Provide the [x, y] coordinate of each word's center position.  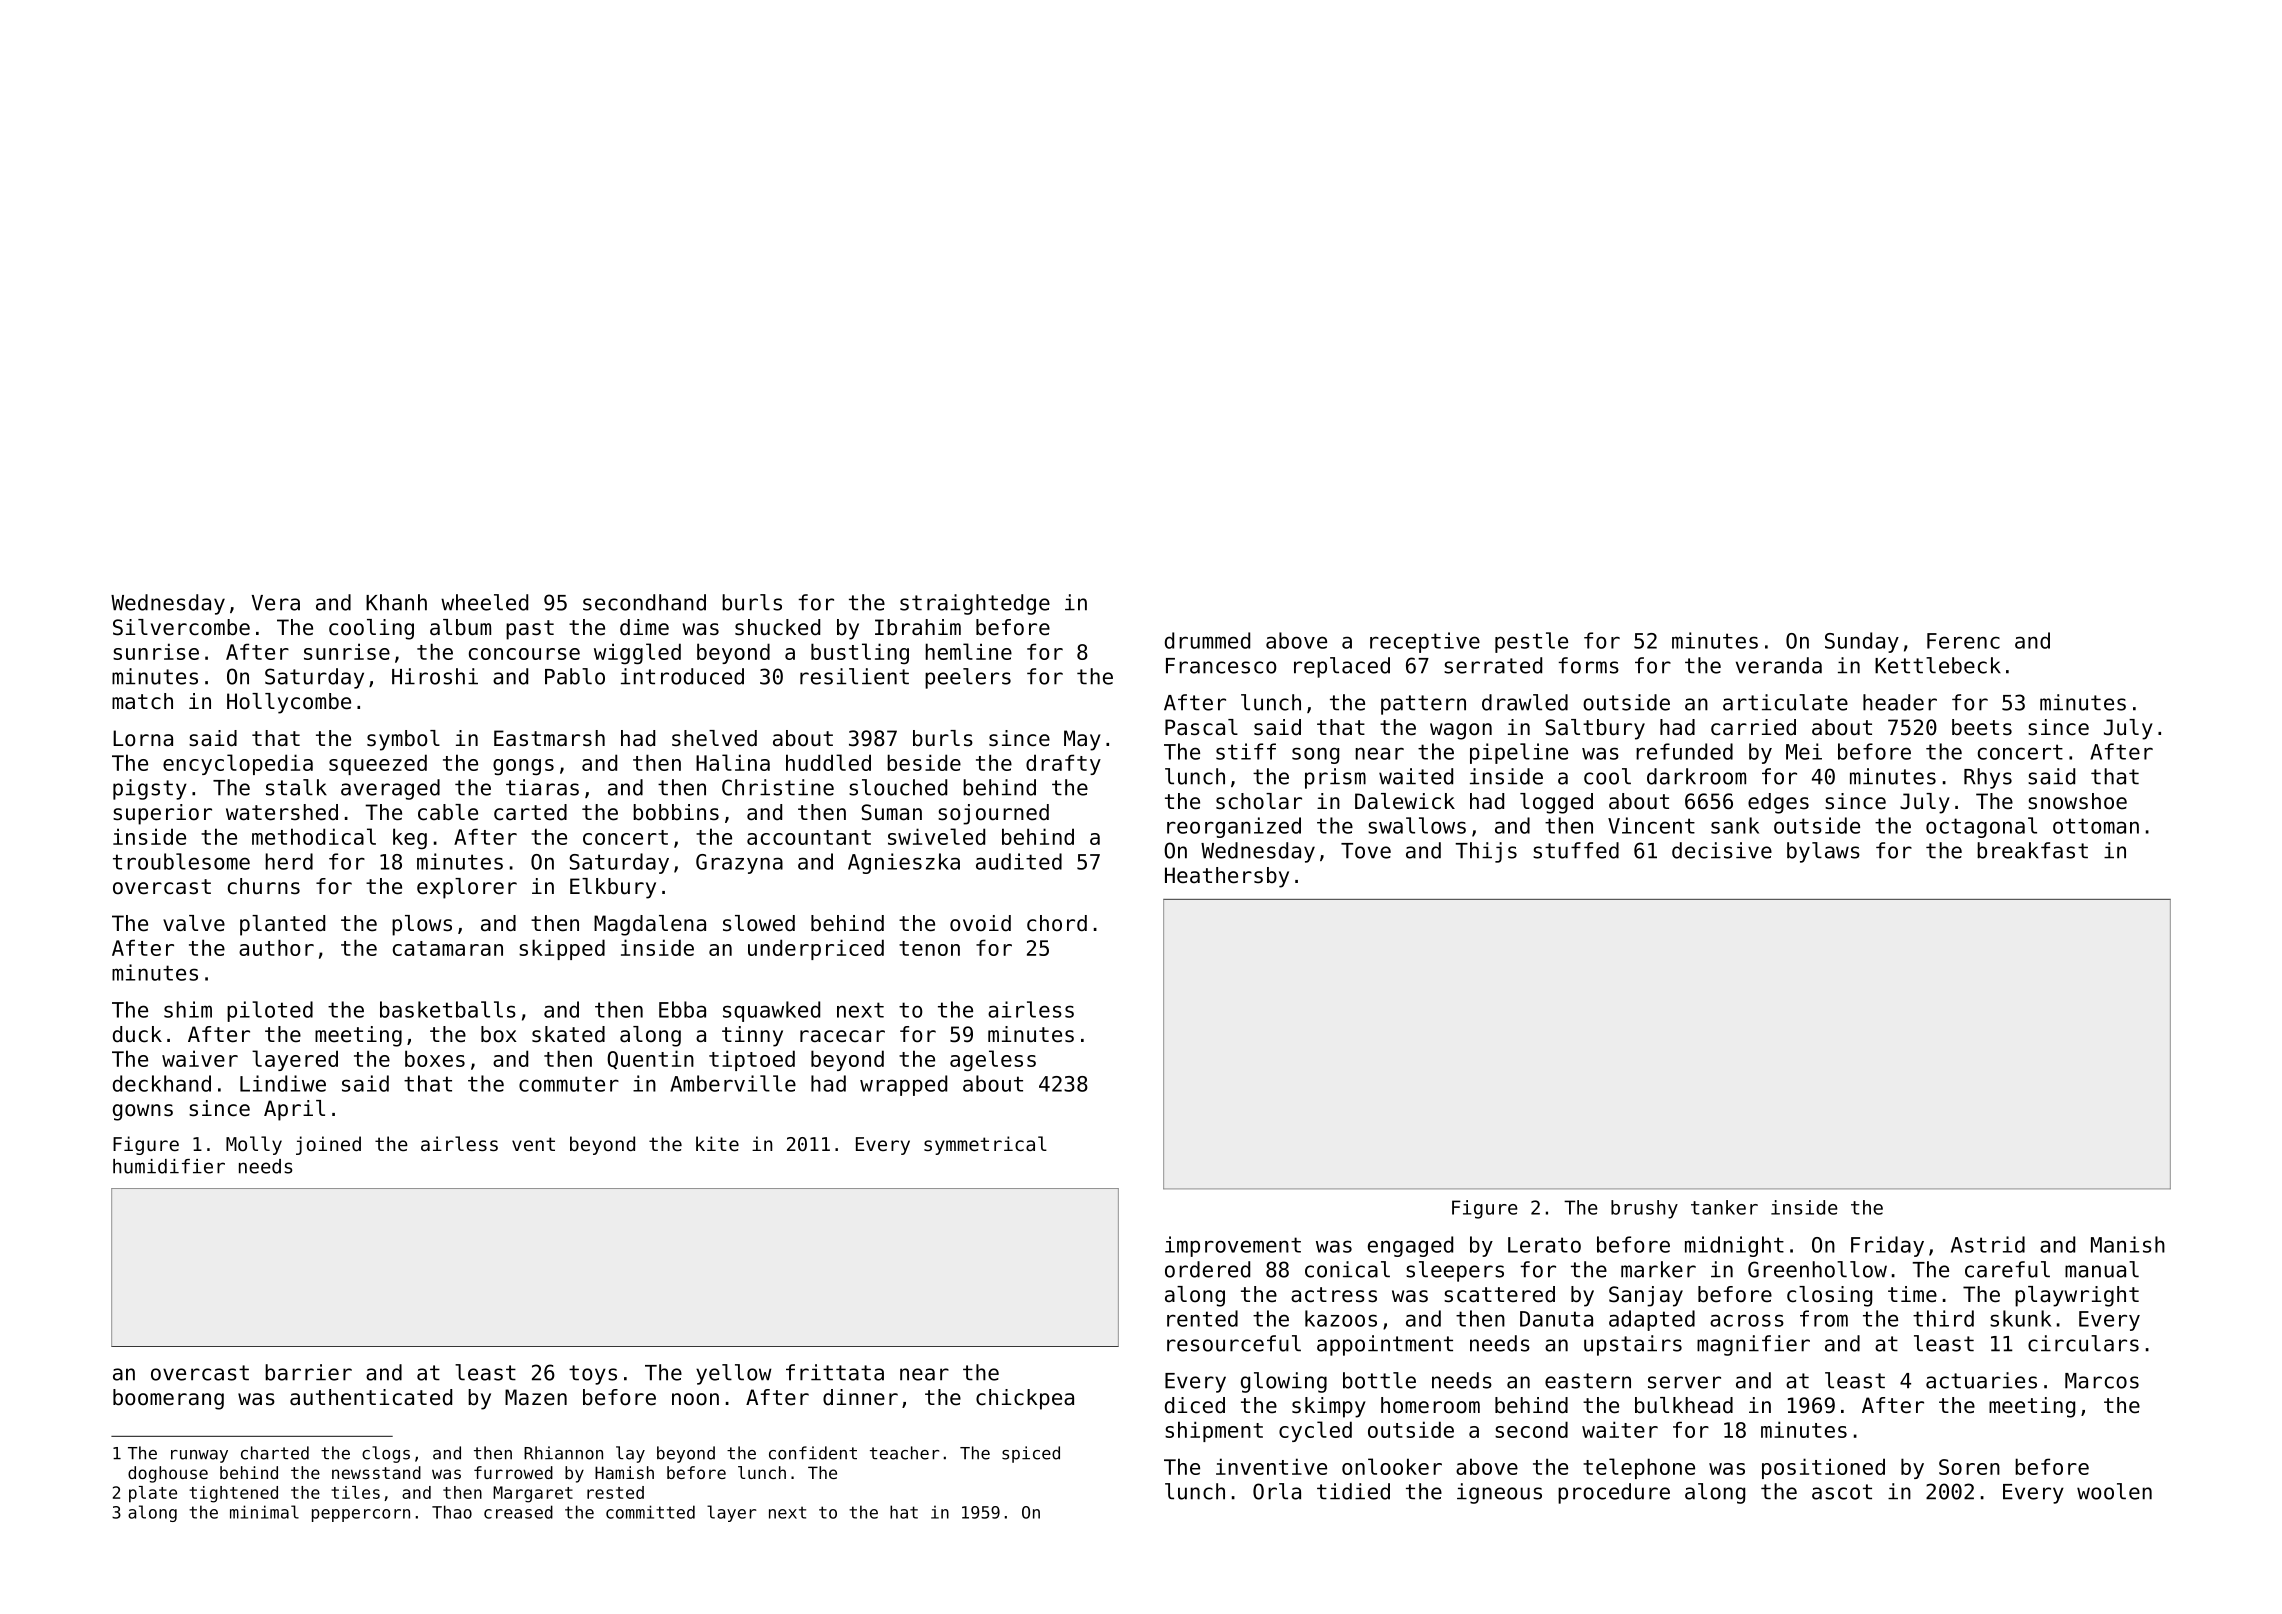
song [1315, 755]
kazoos [1341, 1318]
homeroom [1430, 1405]
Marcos [2102, 1381]
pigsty [150, 789]
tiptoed [752, 1060]
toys [593, 1375]
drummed [1207, 640]
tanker [1724, 1207]
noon [695, 1399]
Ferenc [1963, 641]
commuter [569, 1084]
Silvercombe [181, 627]
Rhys [1988, 778]
